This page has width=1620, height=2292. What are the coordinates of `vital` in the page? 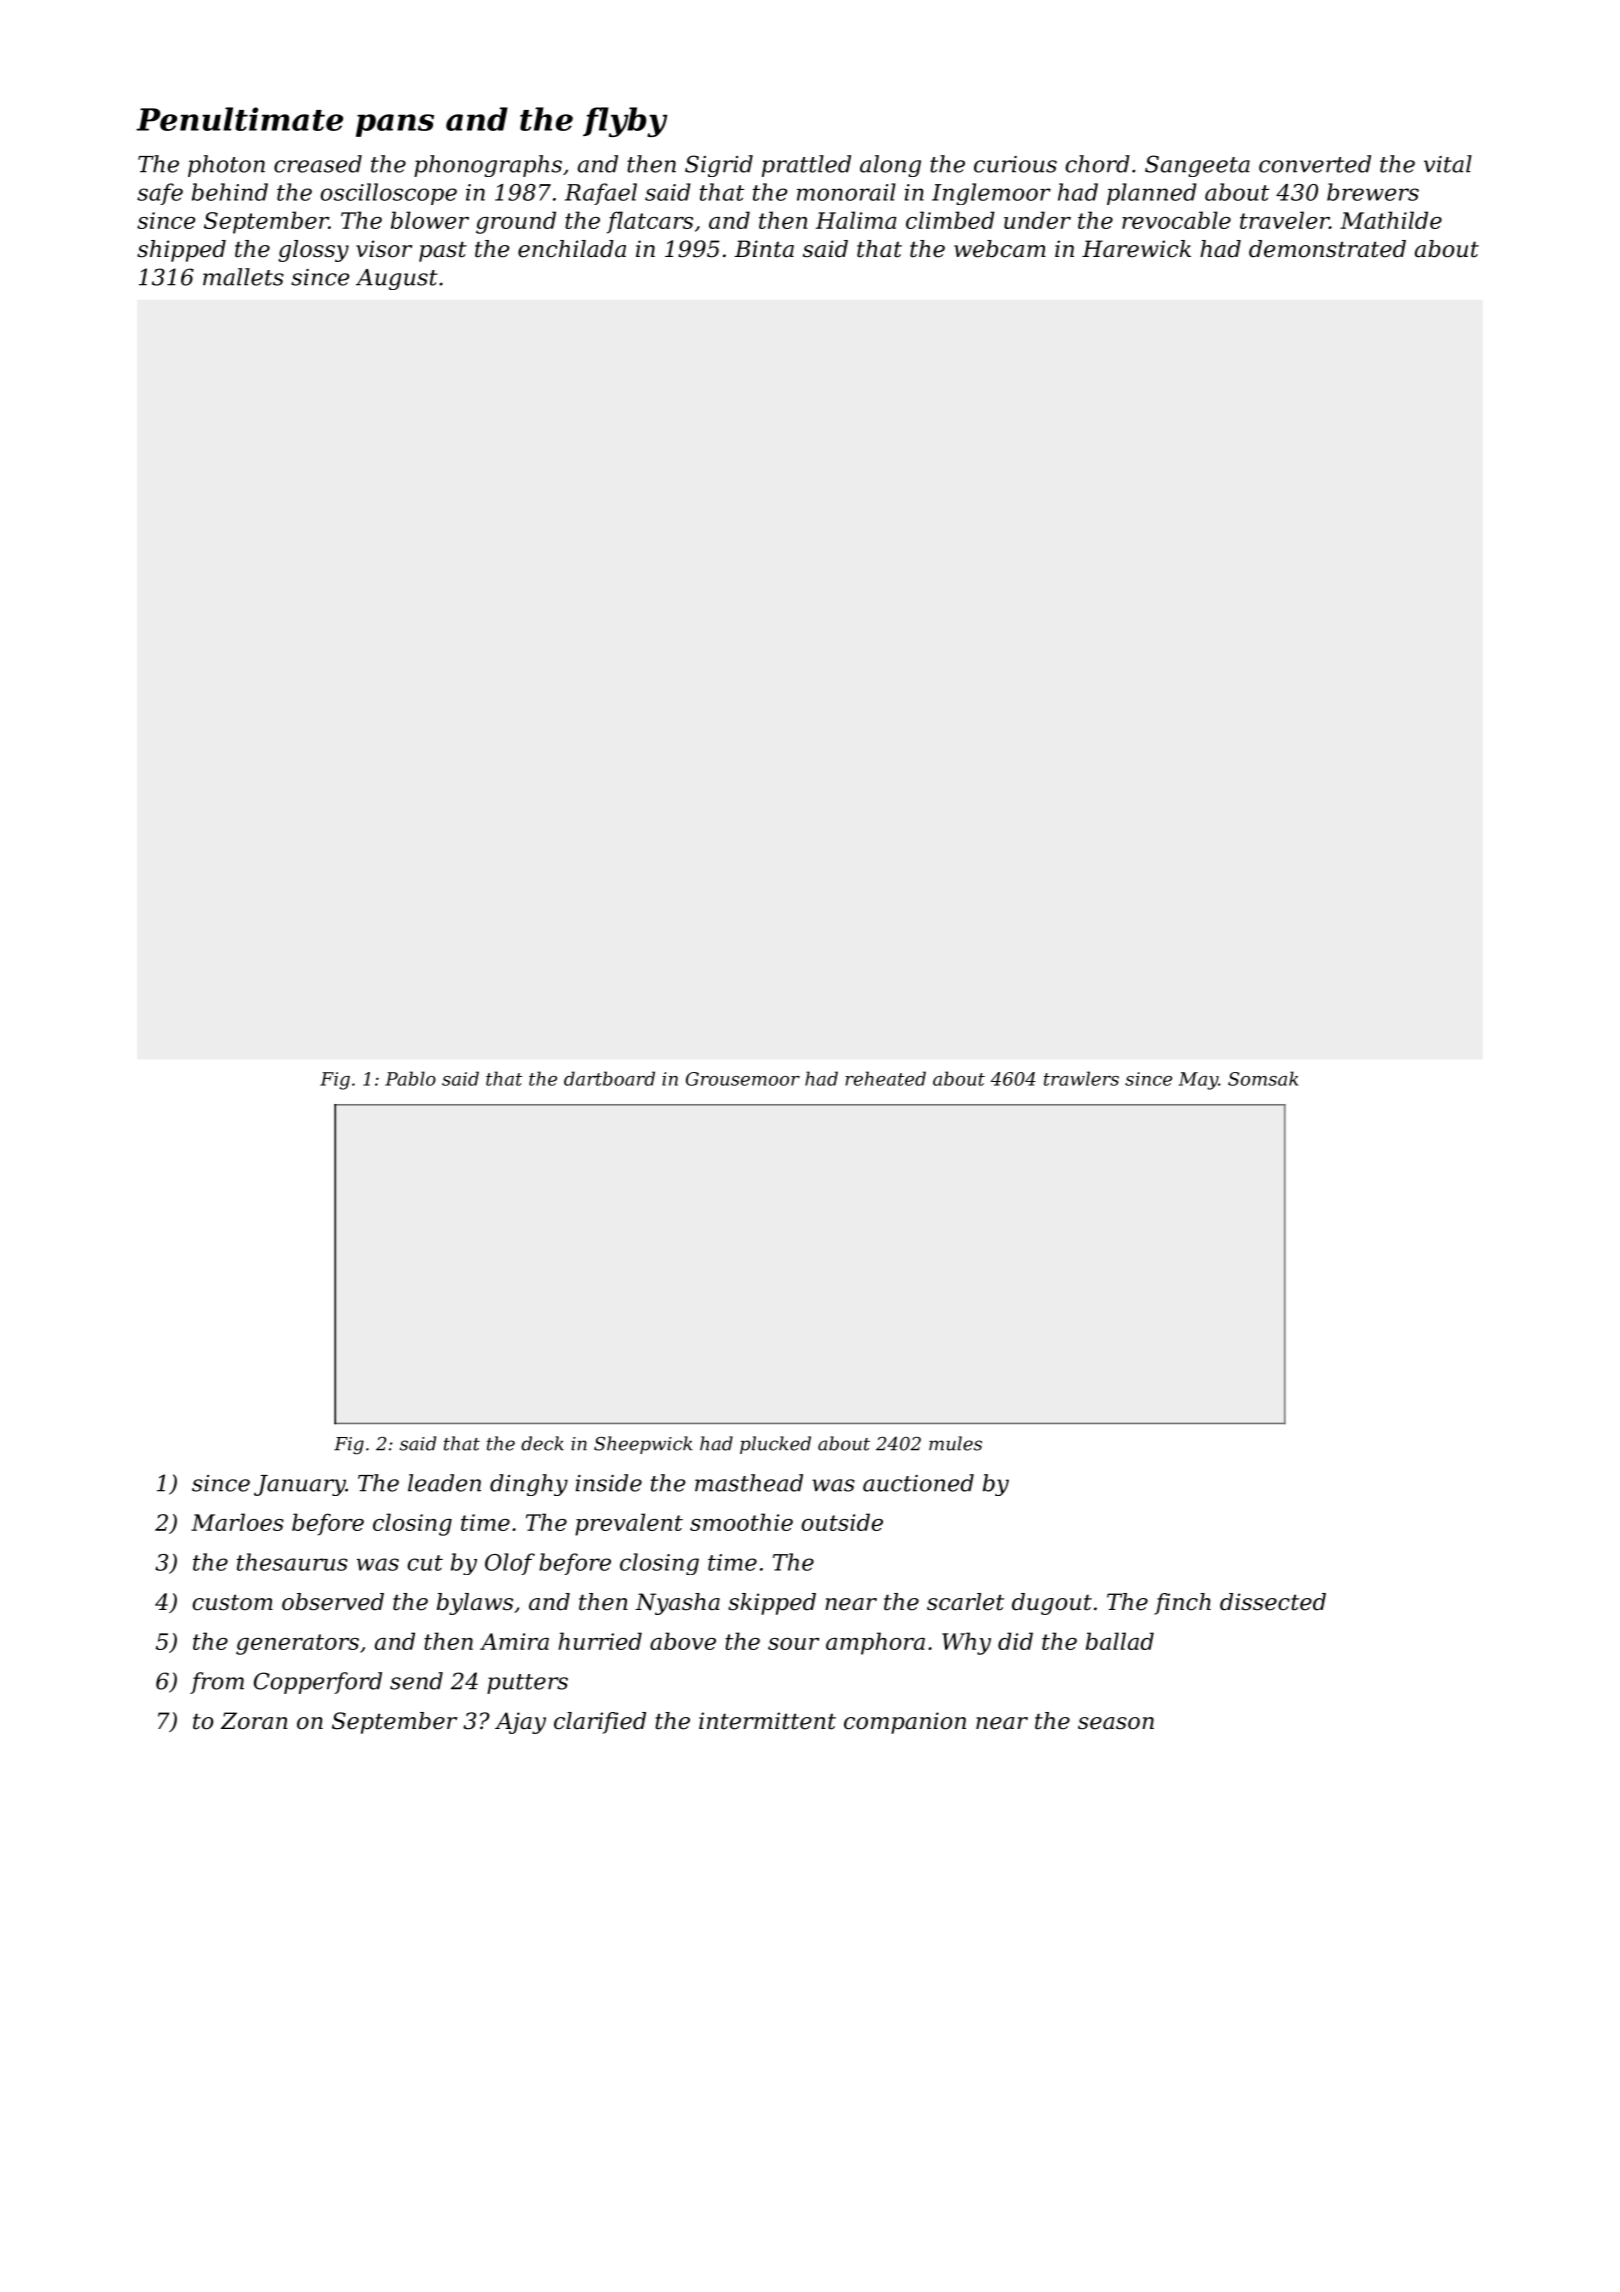 It's located at (1448, 164).
